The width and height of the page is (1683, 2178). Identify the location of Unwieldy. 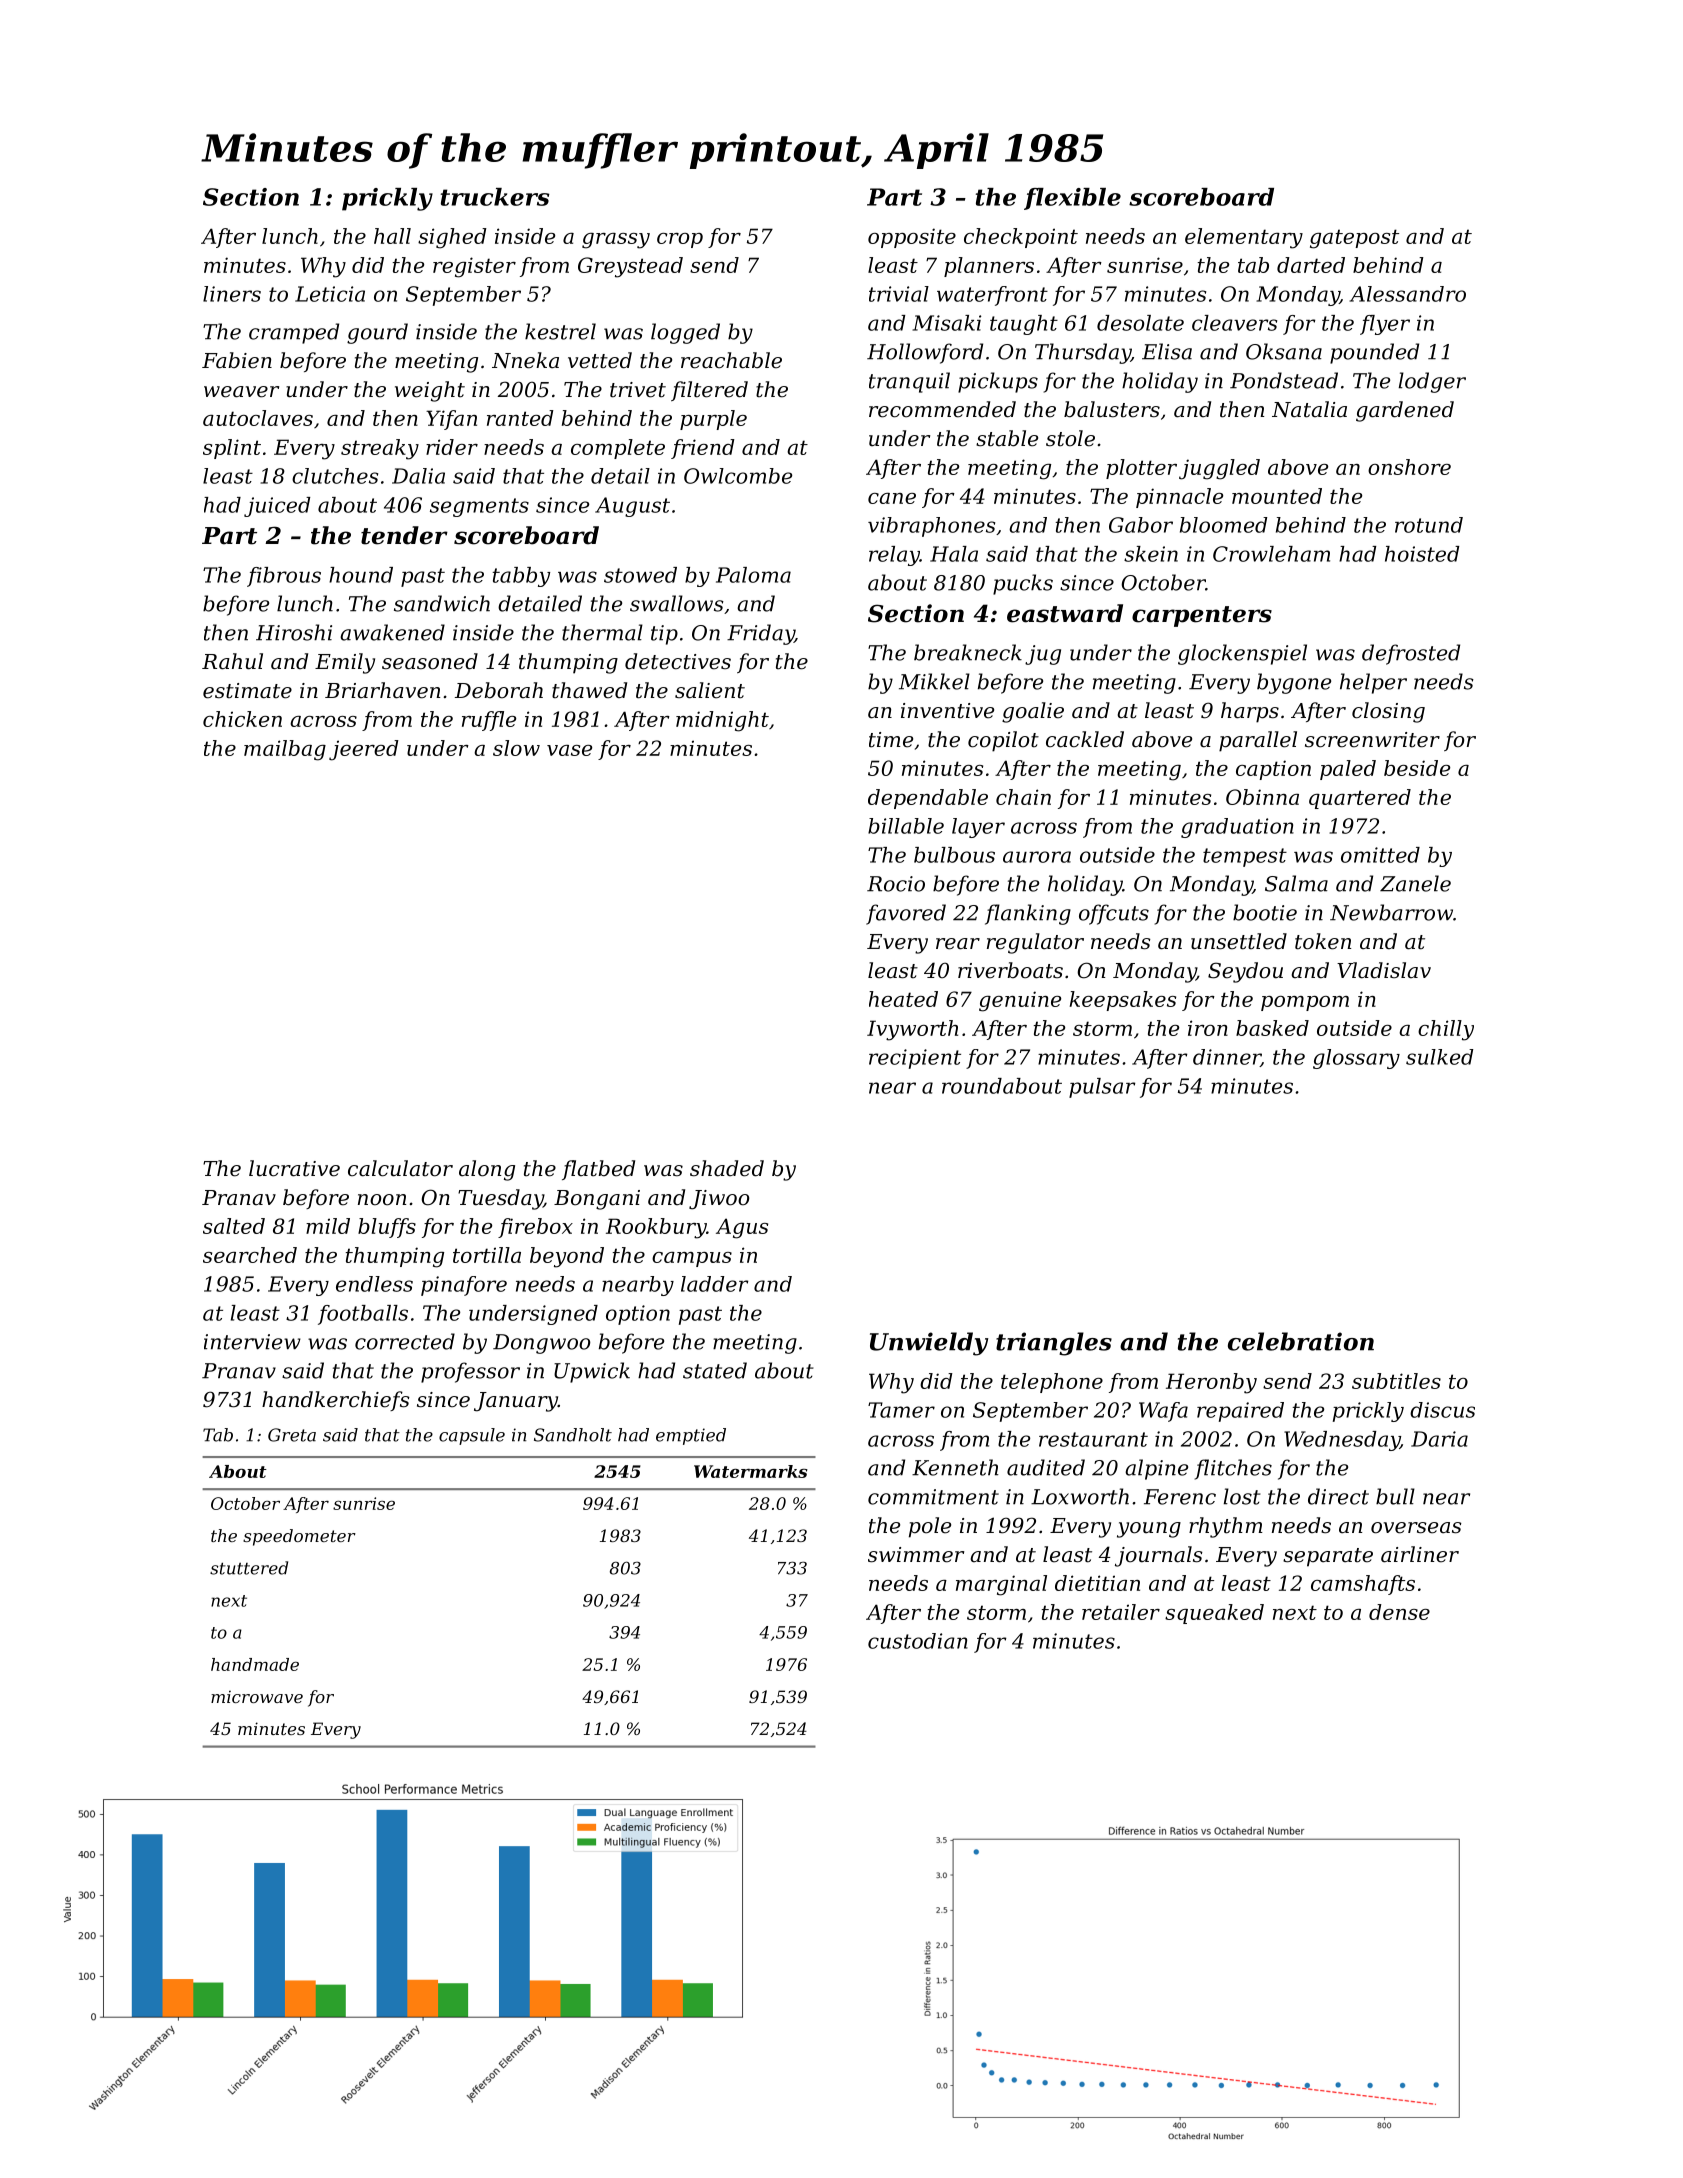
(929, 1344).
